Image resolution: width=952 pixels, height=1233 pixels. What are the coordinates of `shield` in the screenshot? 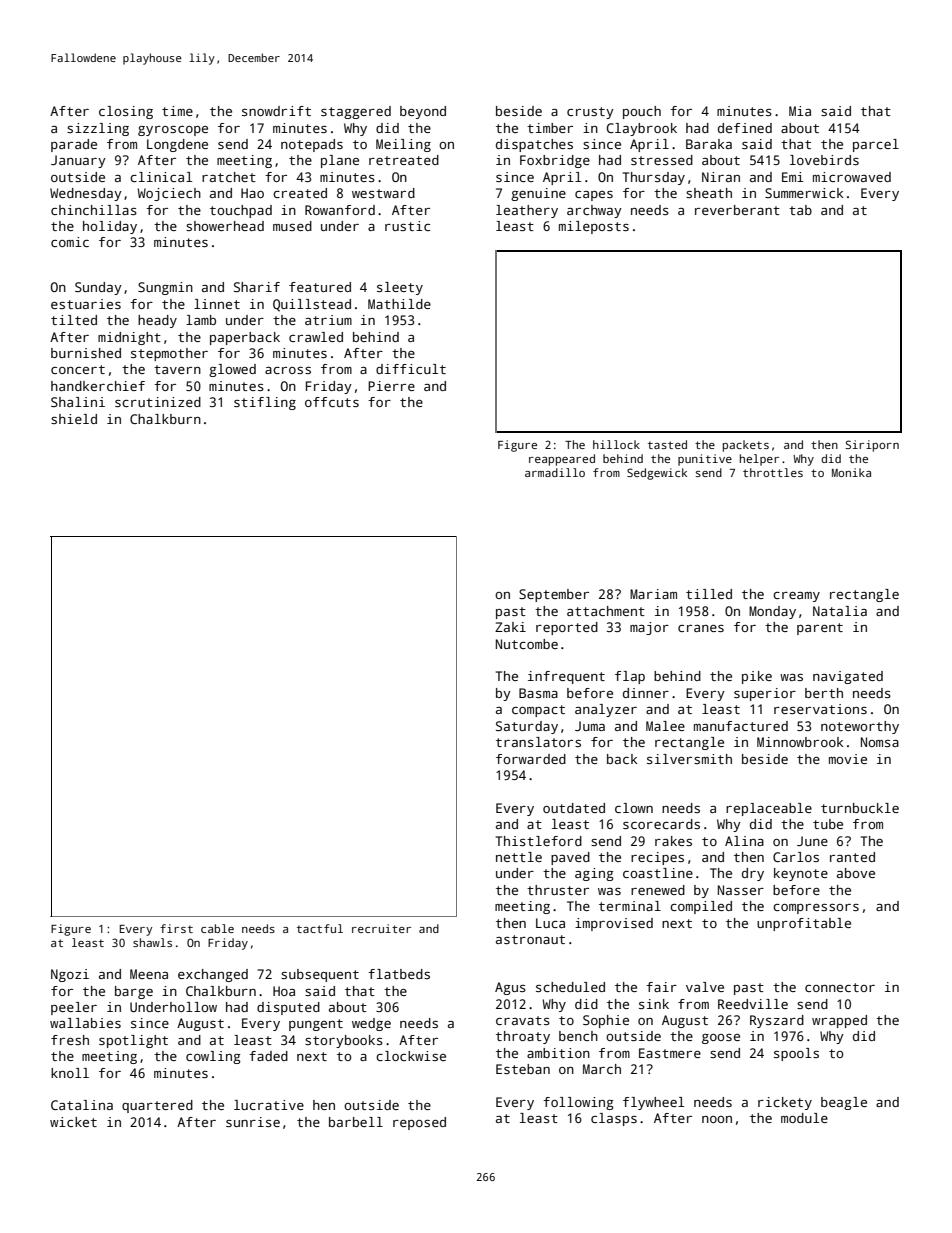 It's located at (74, 419).
